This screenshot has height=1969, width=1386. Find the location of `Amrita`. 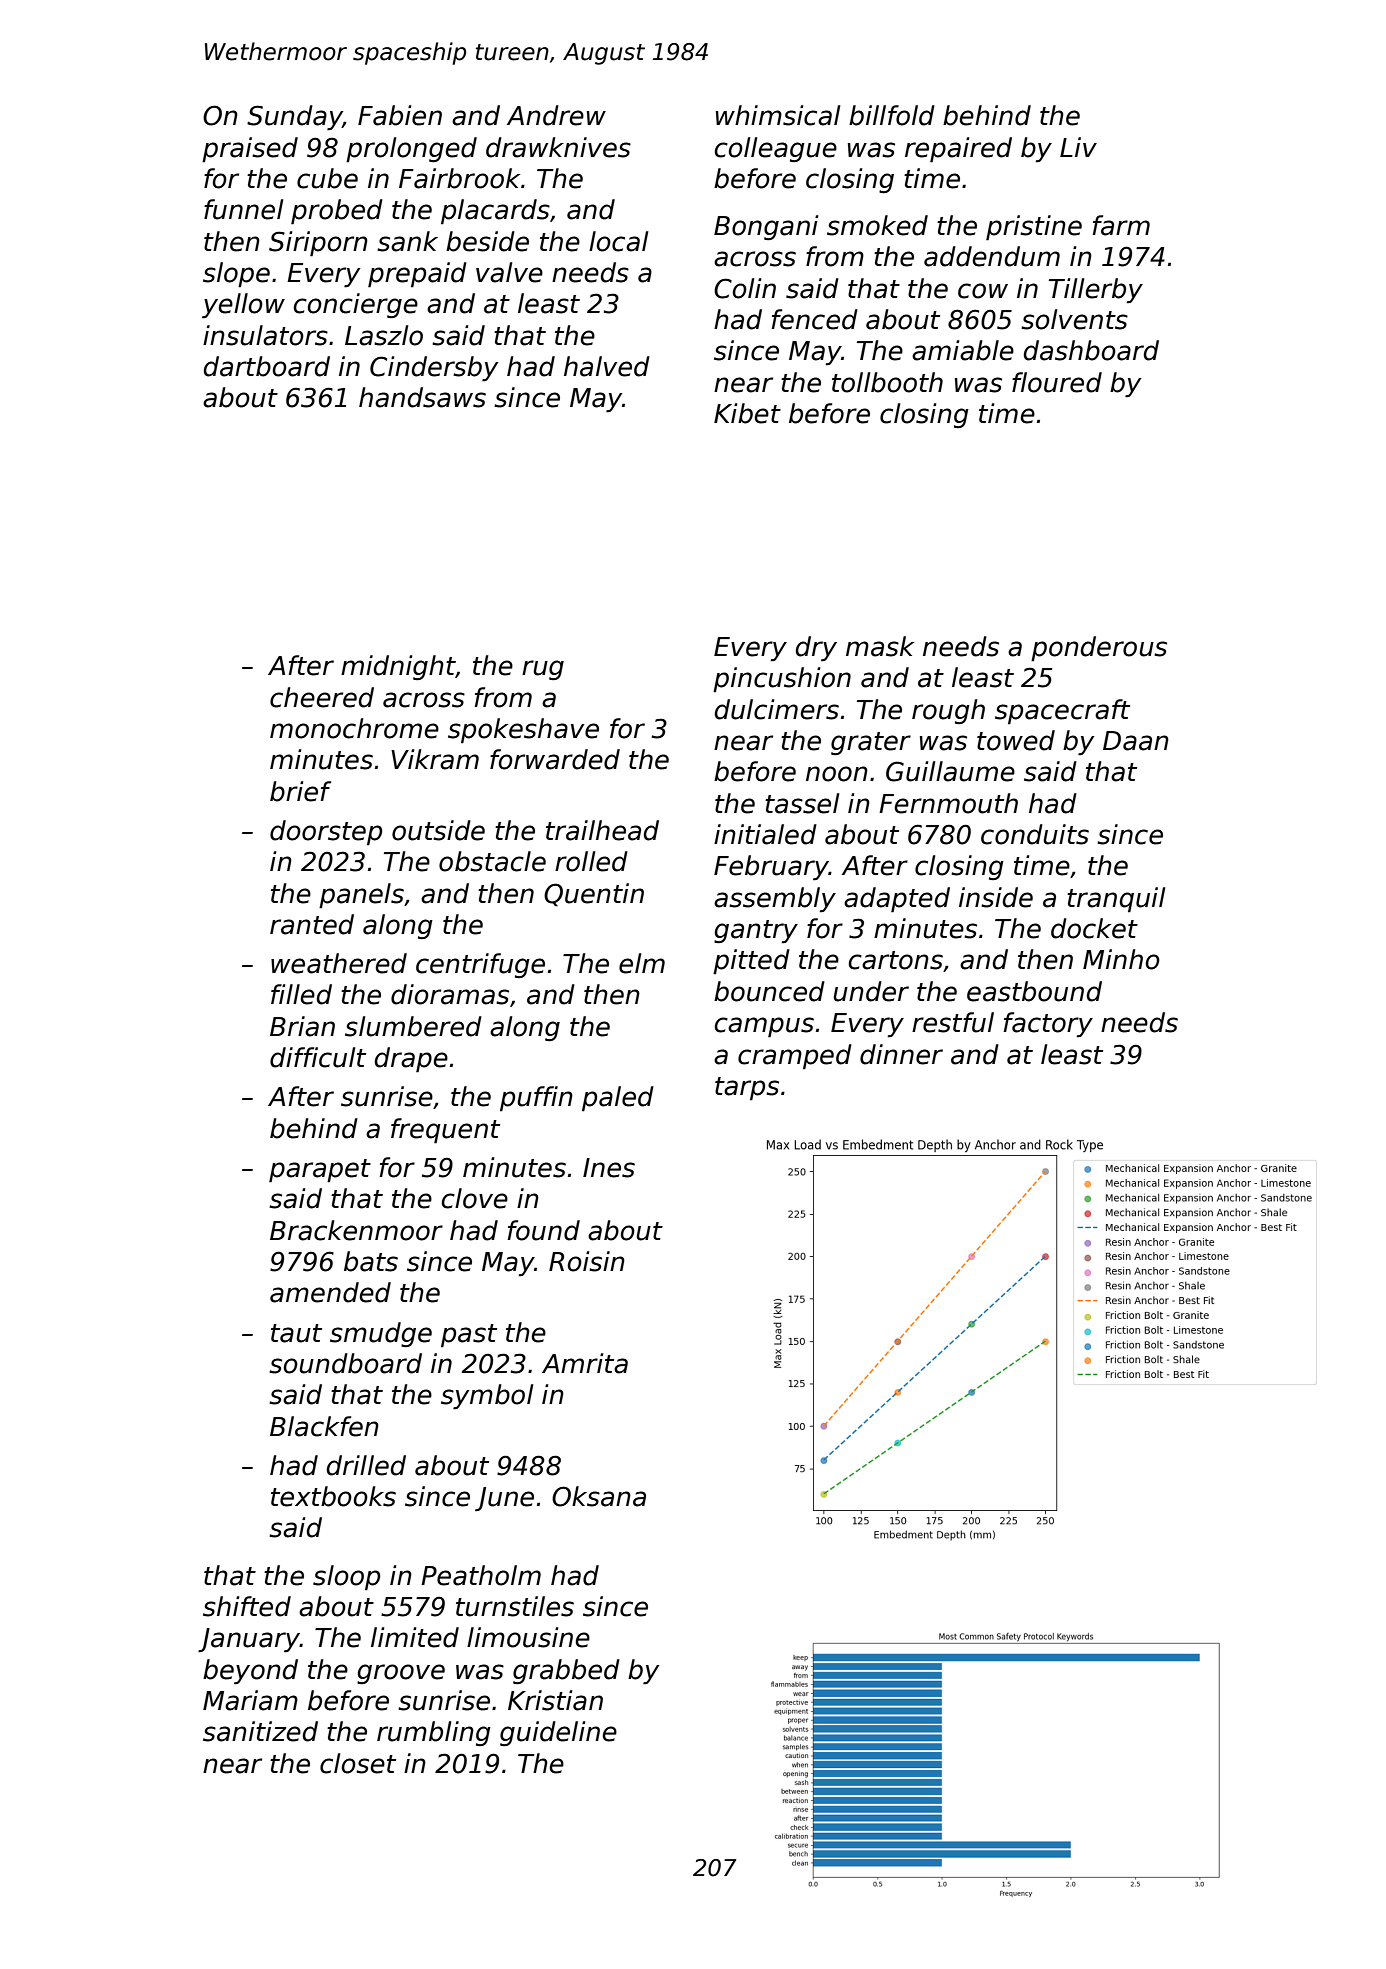

Amrita is located at coordinates (585, 1363).
